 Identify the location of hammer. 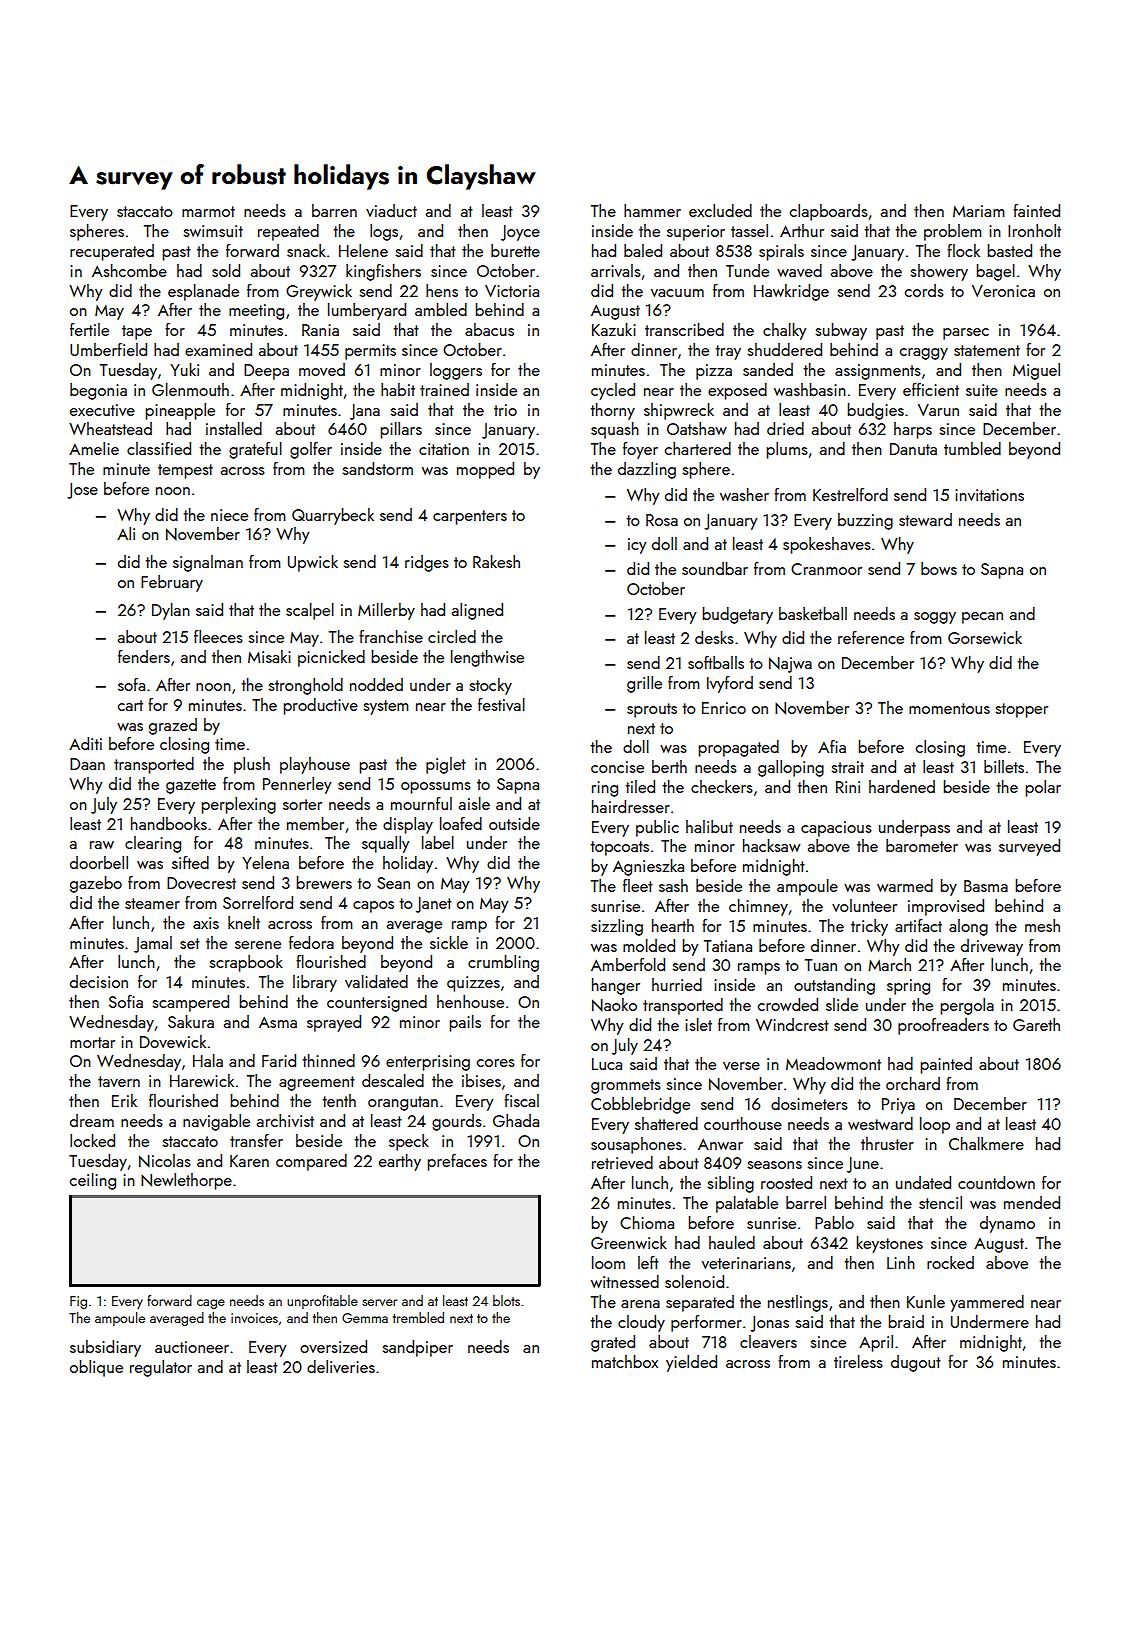
(652, 210).
